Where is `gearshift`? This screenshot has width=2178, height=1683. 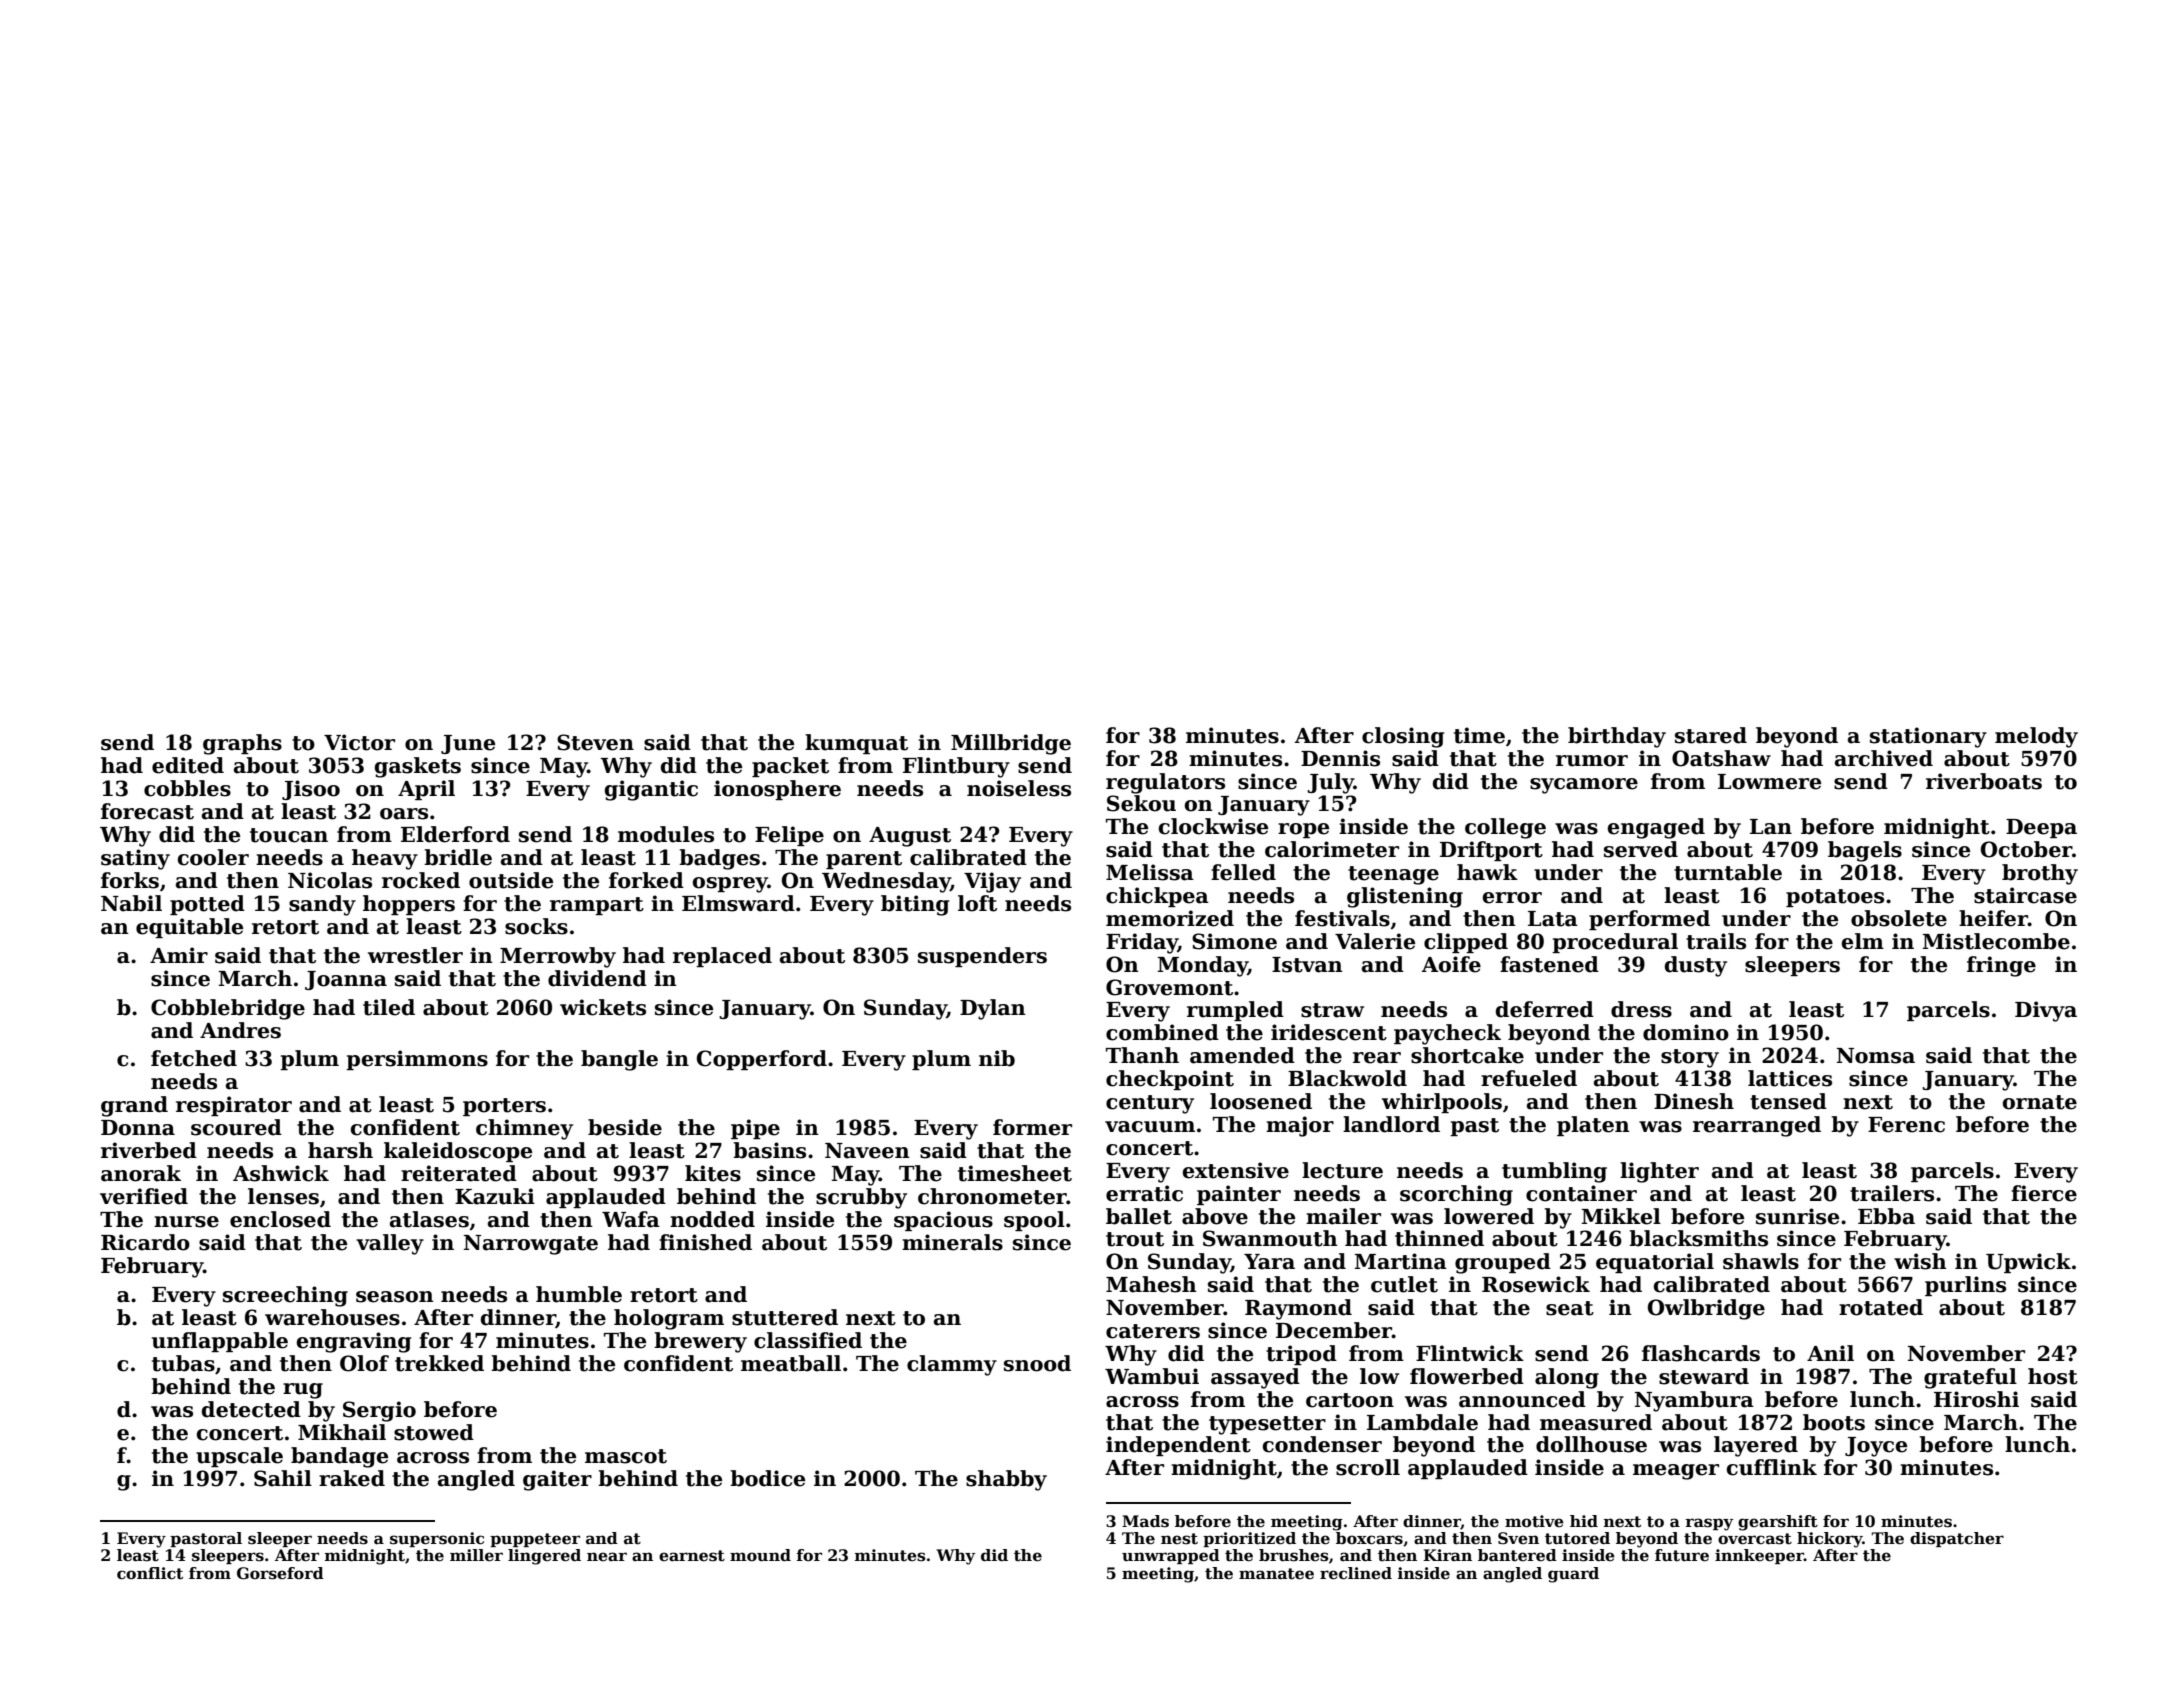 gearshift is located at coordinates (1778, 1523).
